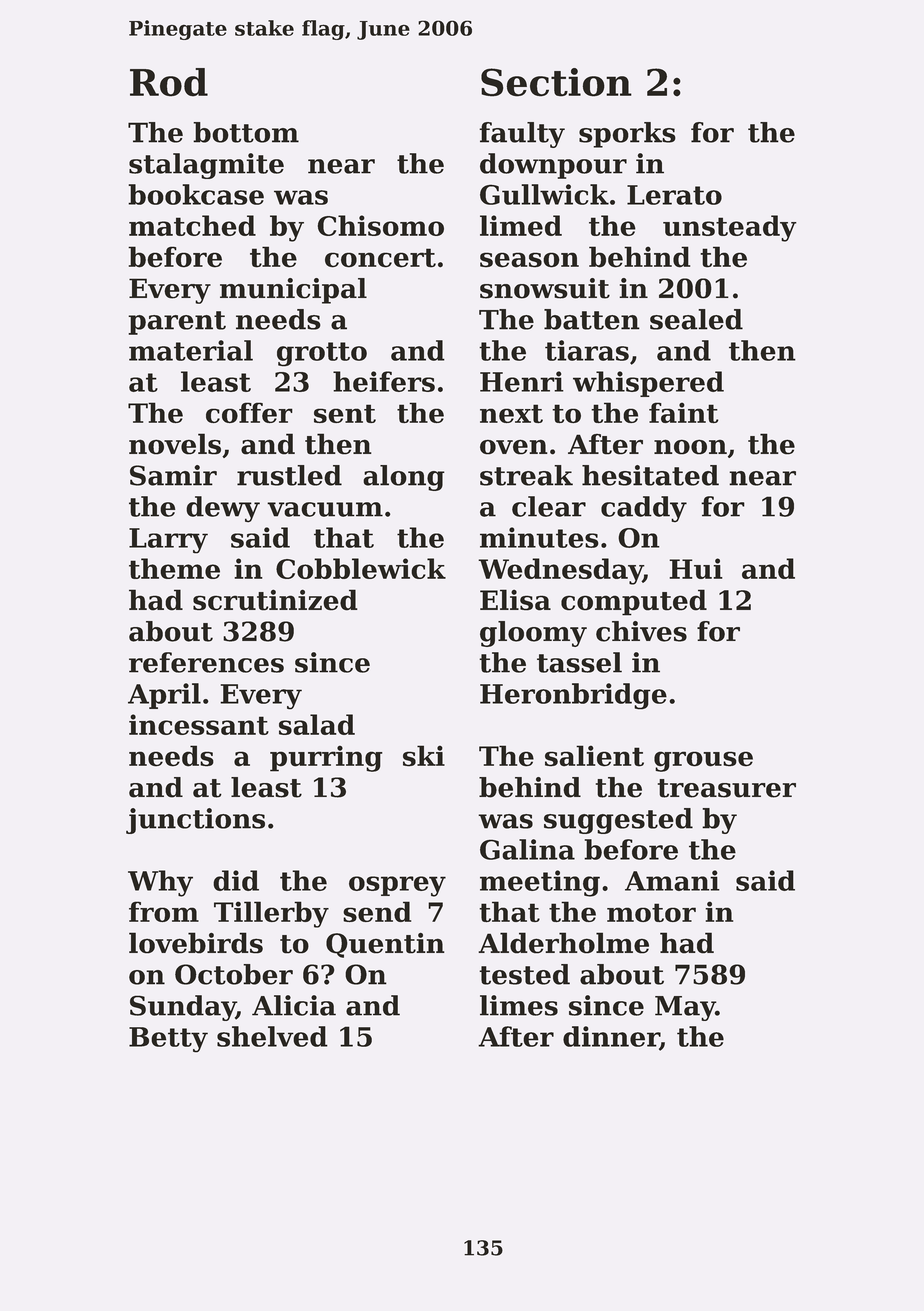 Image resolution: width=924 pixels, height=1311 pixels. What do you see at coordinates (169, 82) in the document?
I see `Rod` at bounding box center [169, 82].
